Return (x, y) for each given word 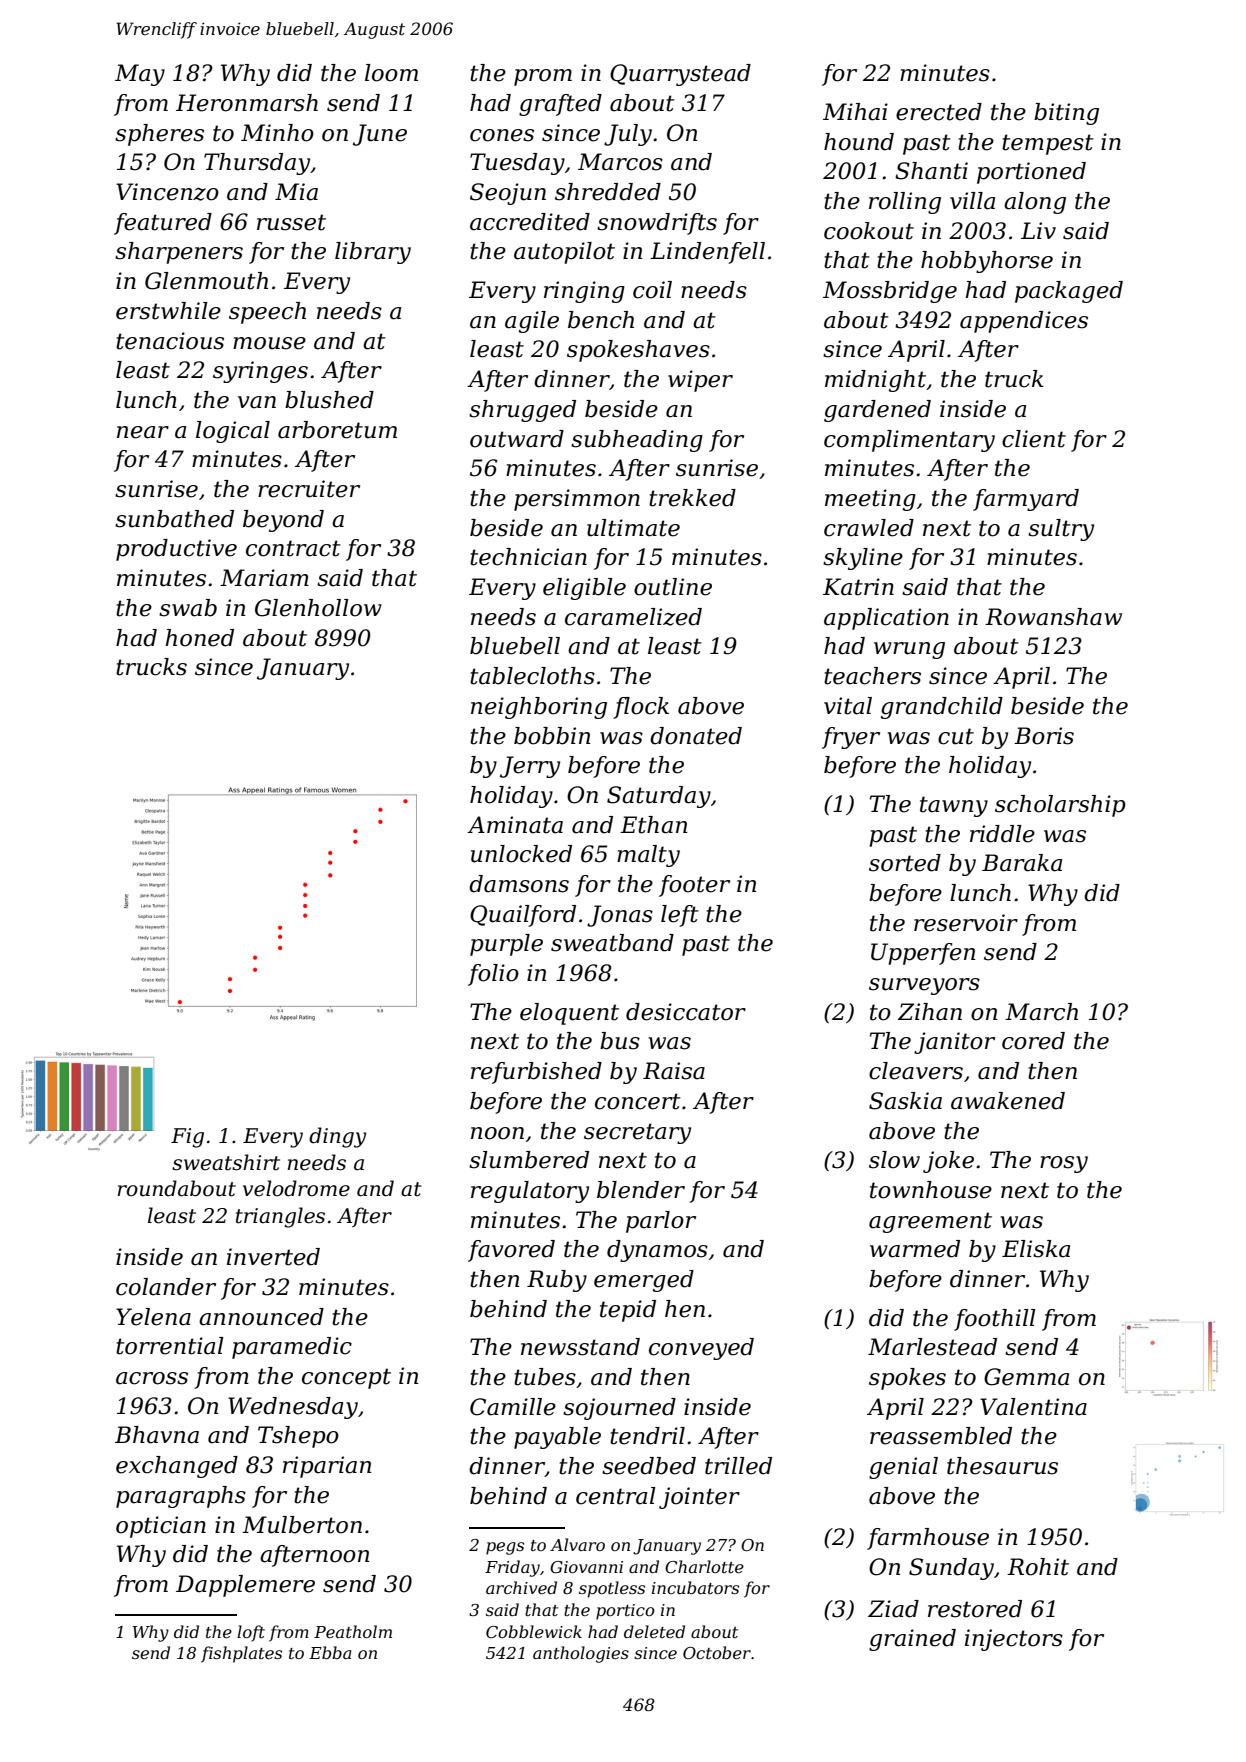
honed (200, 638)
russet (291, 222)
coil (652, 290)
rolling (905, 203)
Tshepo (298, 1437)
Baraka (1022, 863)
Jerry (530, 767)
